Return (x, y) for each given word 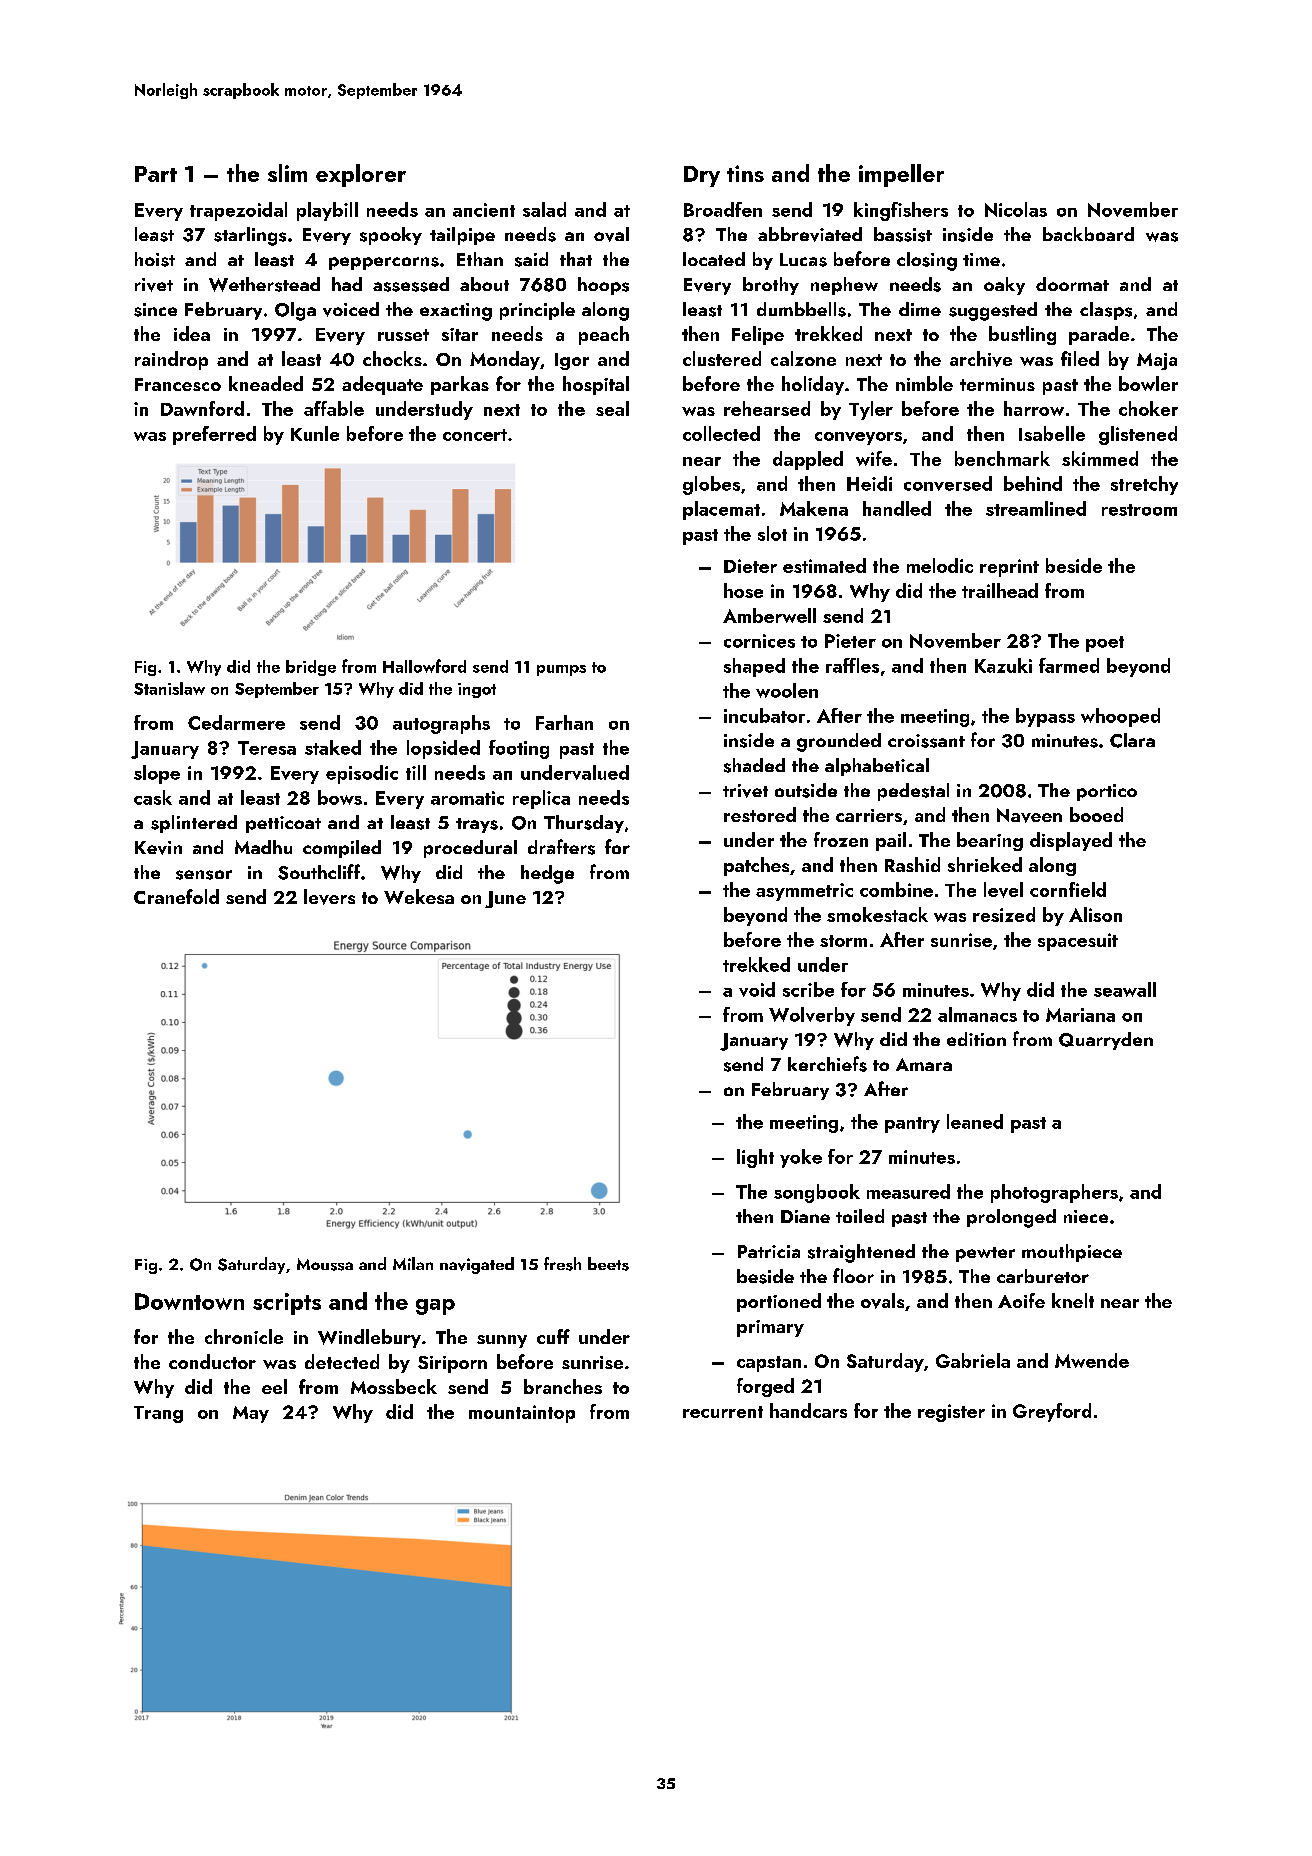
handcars (808, 1410)
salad (544, 209)
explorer (361, 175)
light (755, 1158)
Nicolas (1016, 209)
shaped (754, 667)
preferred (214, 435)
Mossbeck (394, 1386)
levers (329, 897)
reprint (1009, 568)
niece (1086, 1216)
